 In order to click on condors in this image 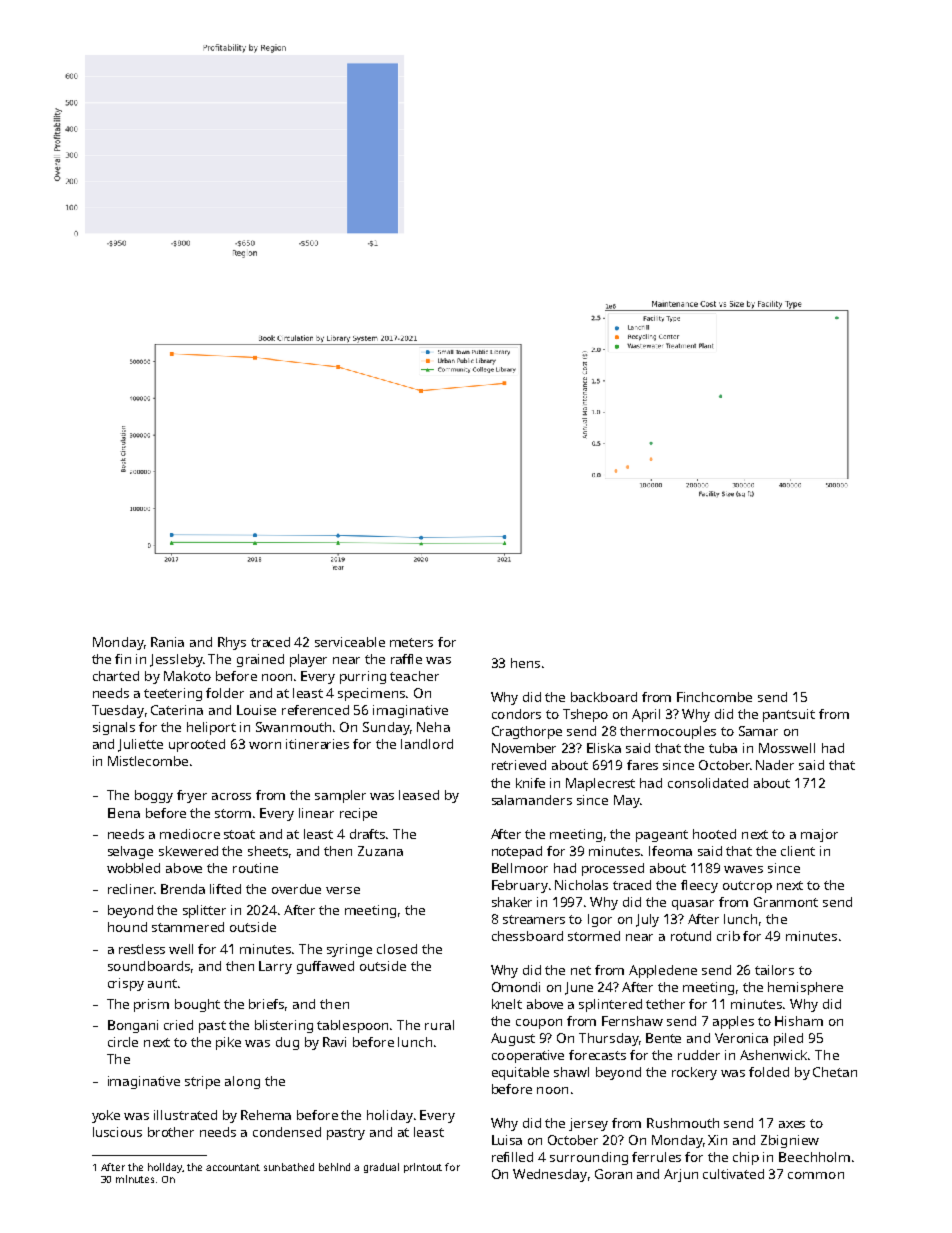, I will do `click(516, 714)`.
